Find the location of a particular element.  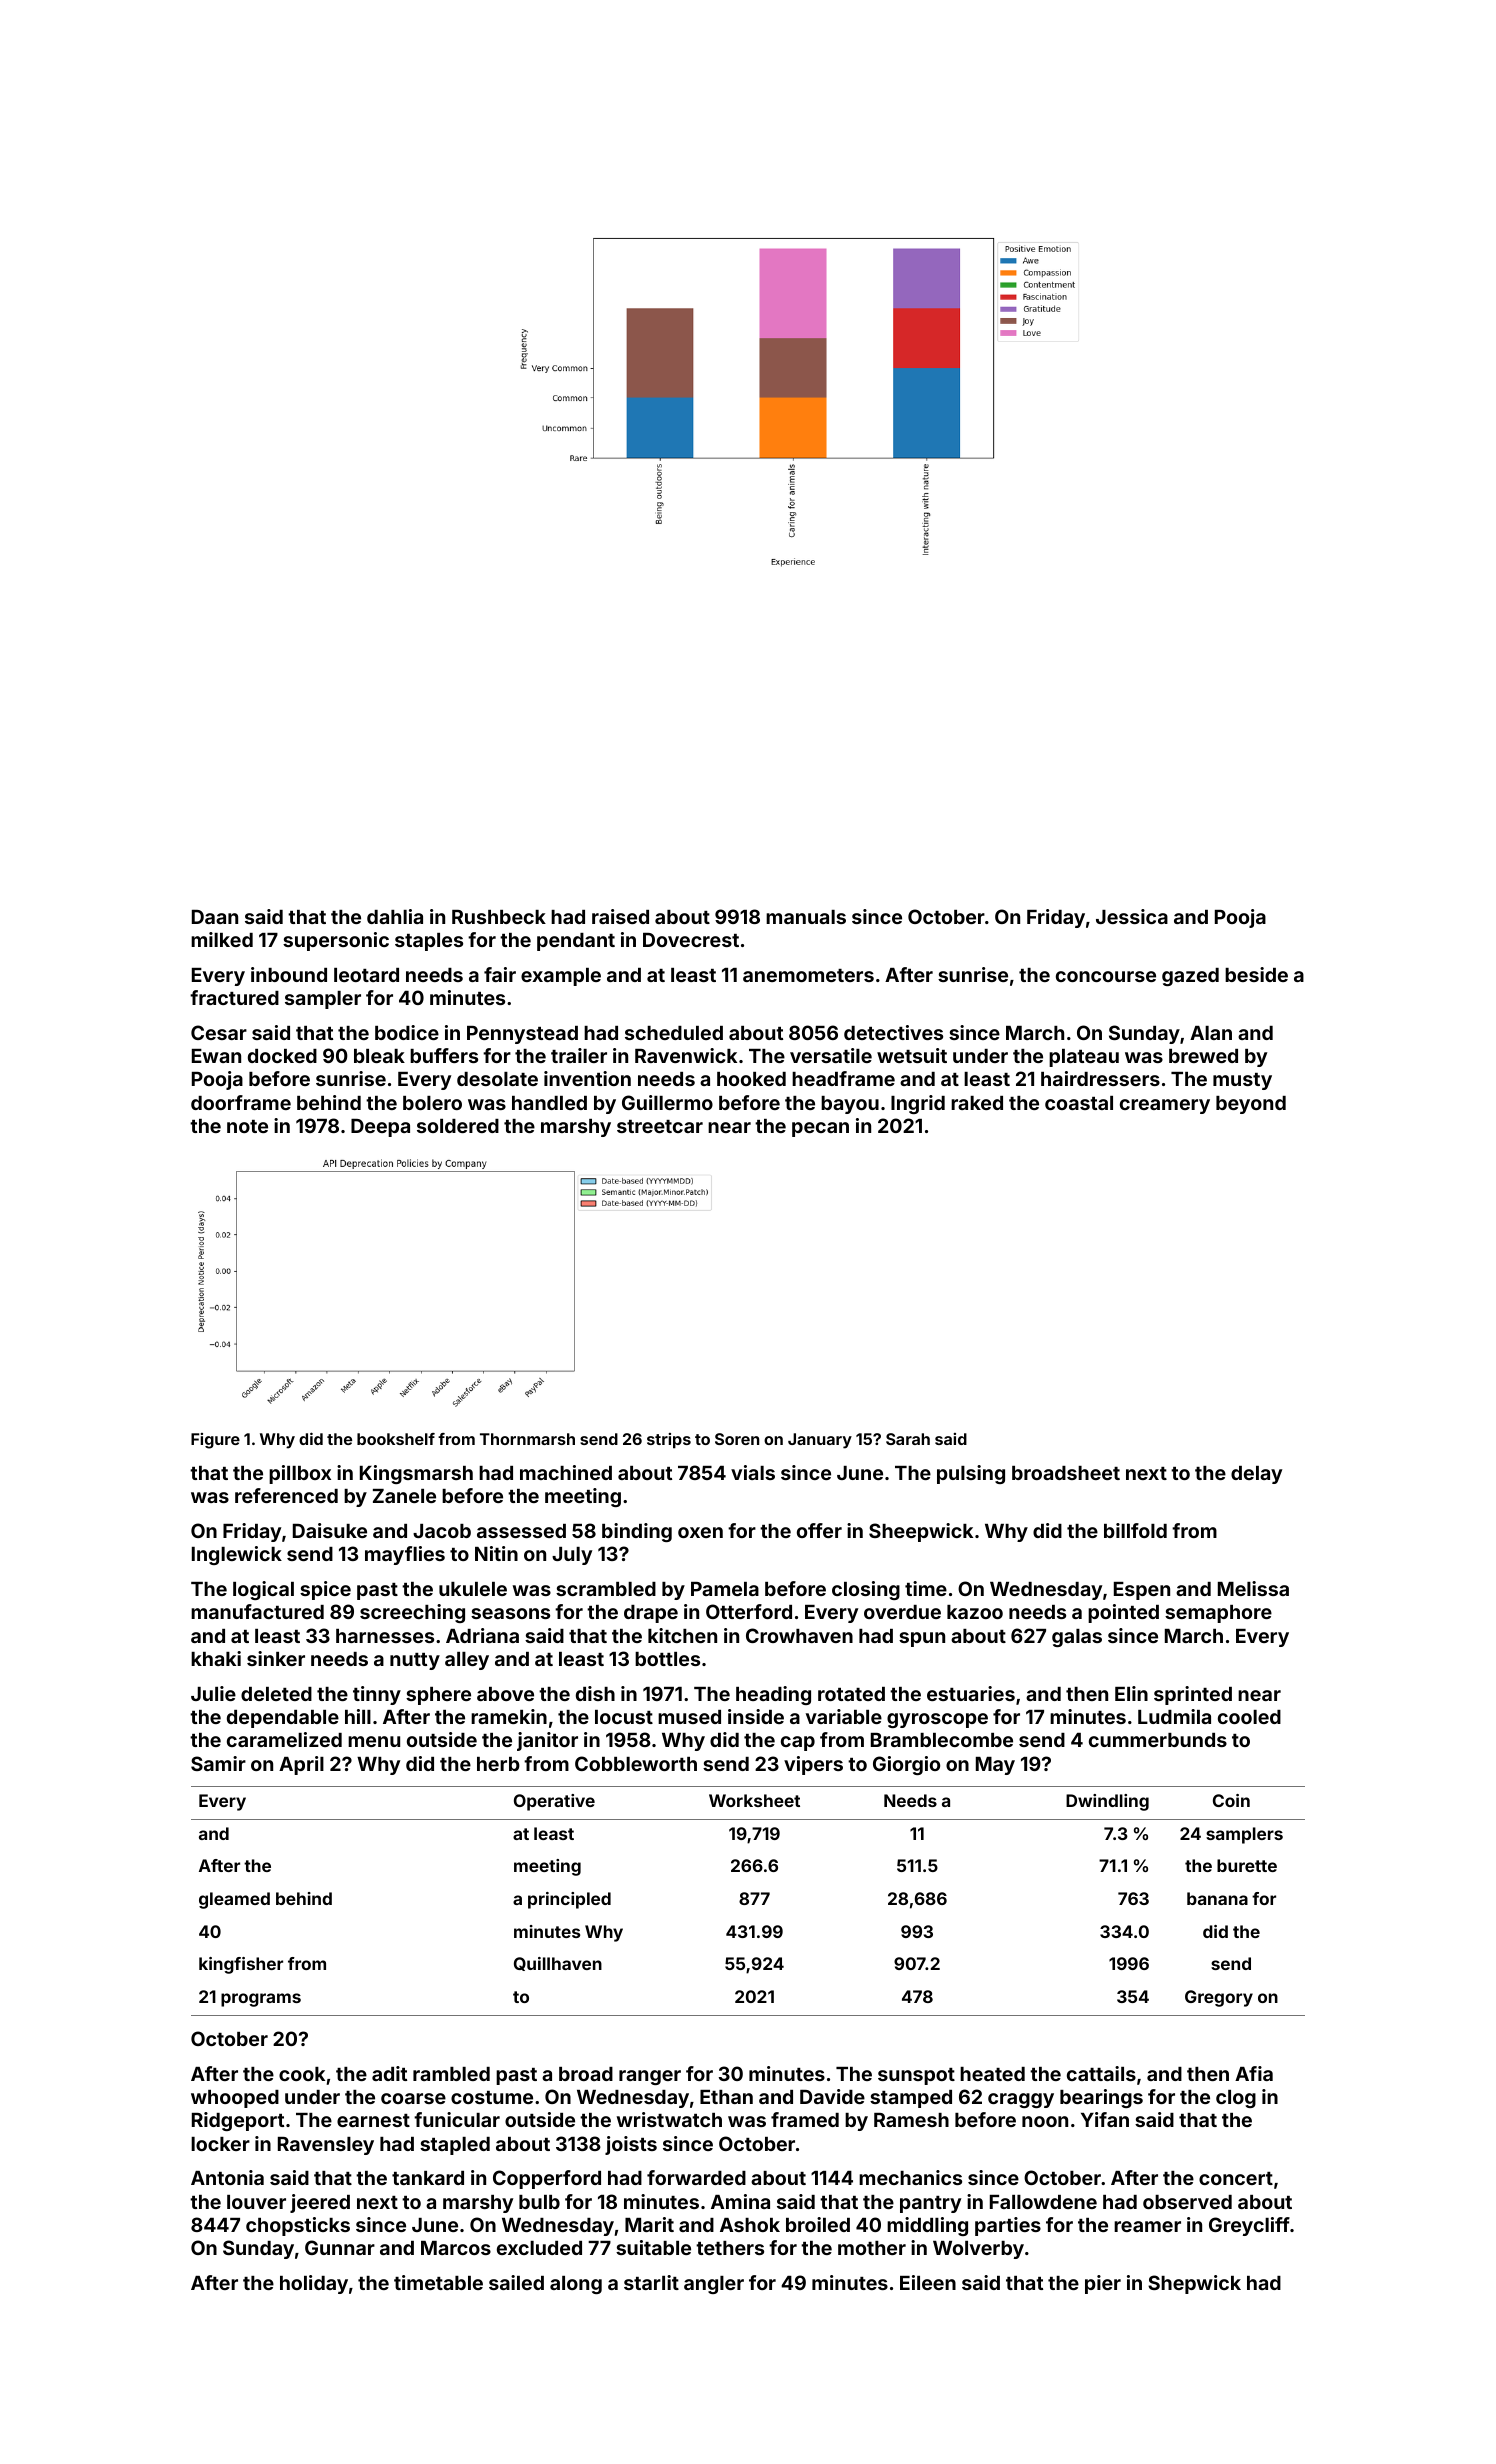

Worksheet is located at coordinates (754, 1800).
